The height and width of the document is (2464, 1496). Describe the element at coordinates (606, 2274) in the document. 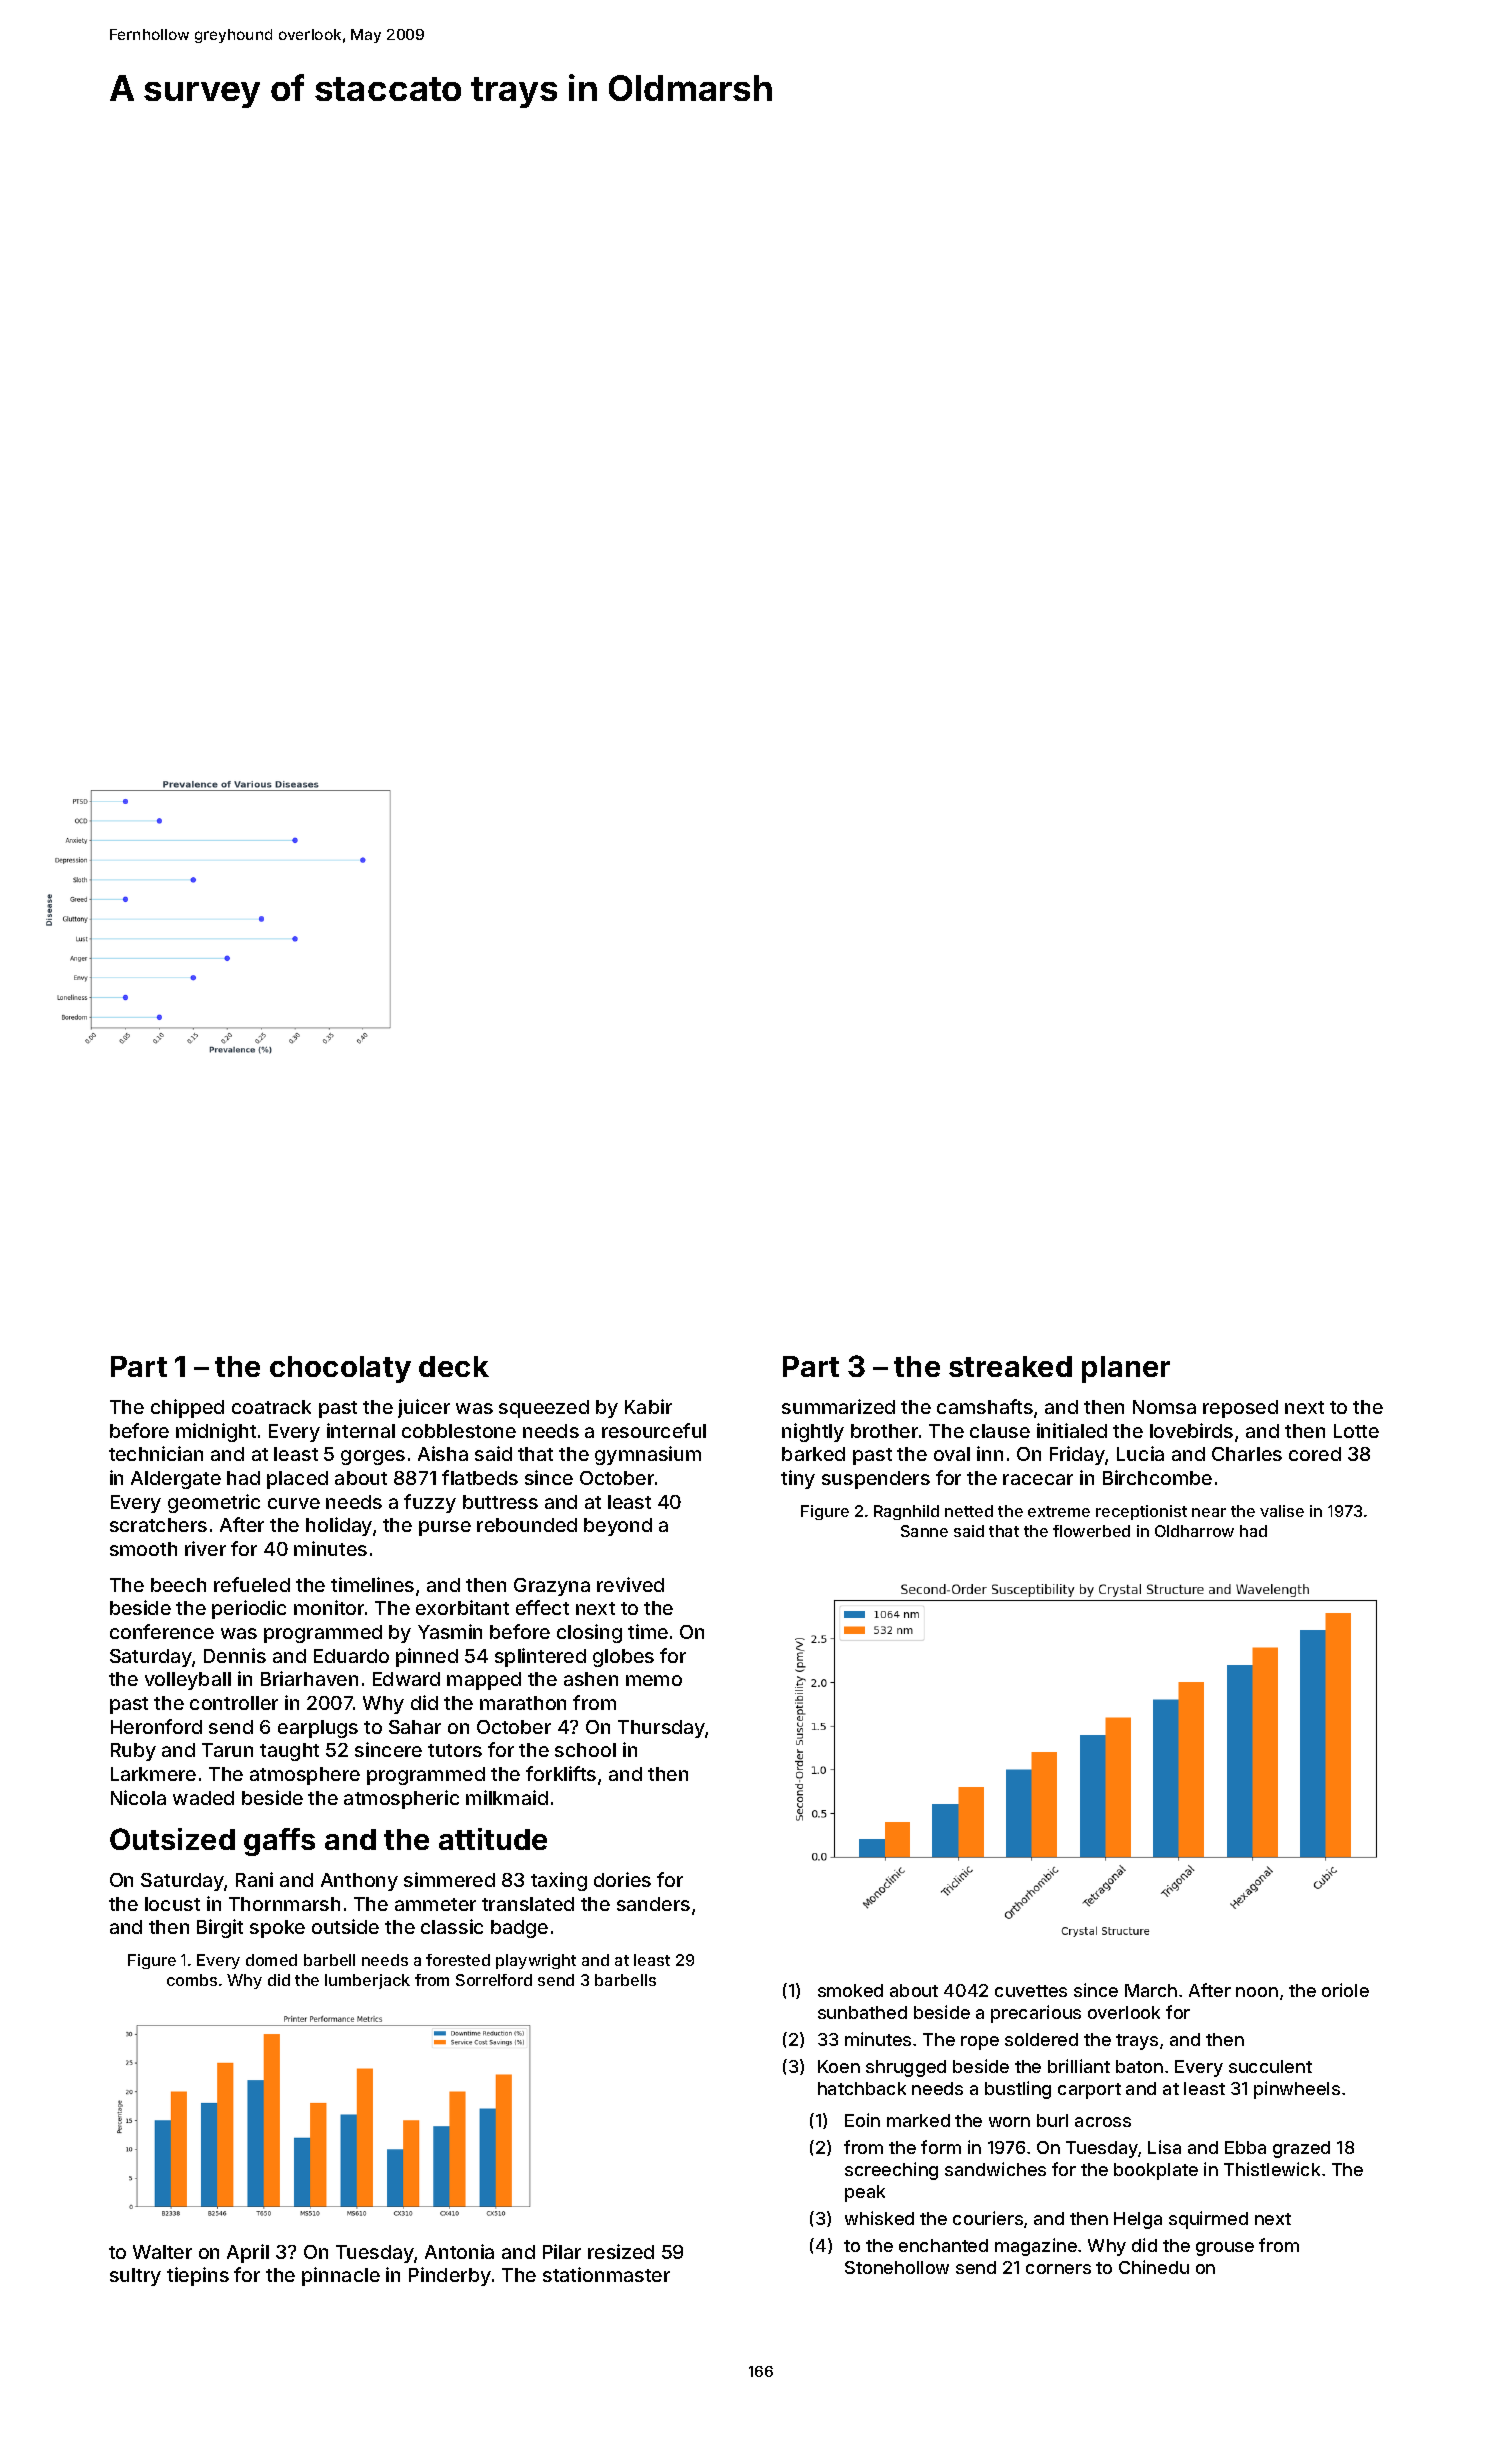

I see `stationmaster` at that location.
